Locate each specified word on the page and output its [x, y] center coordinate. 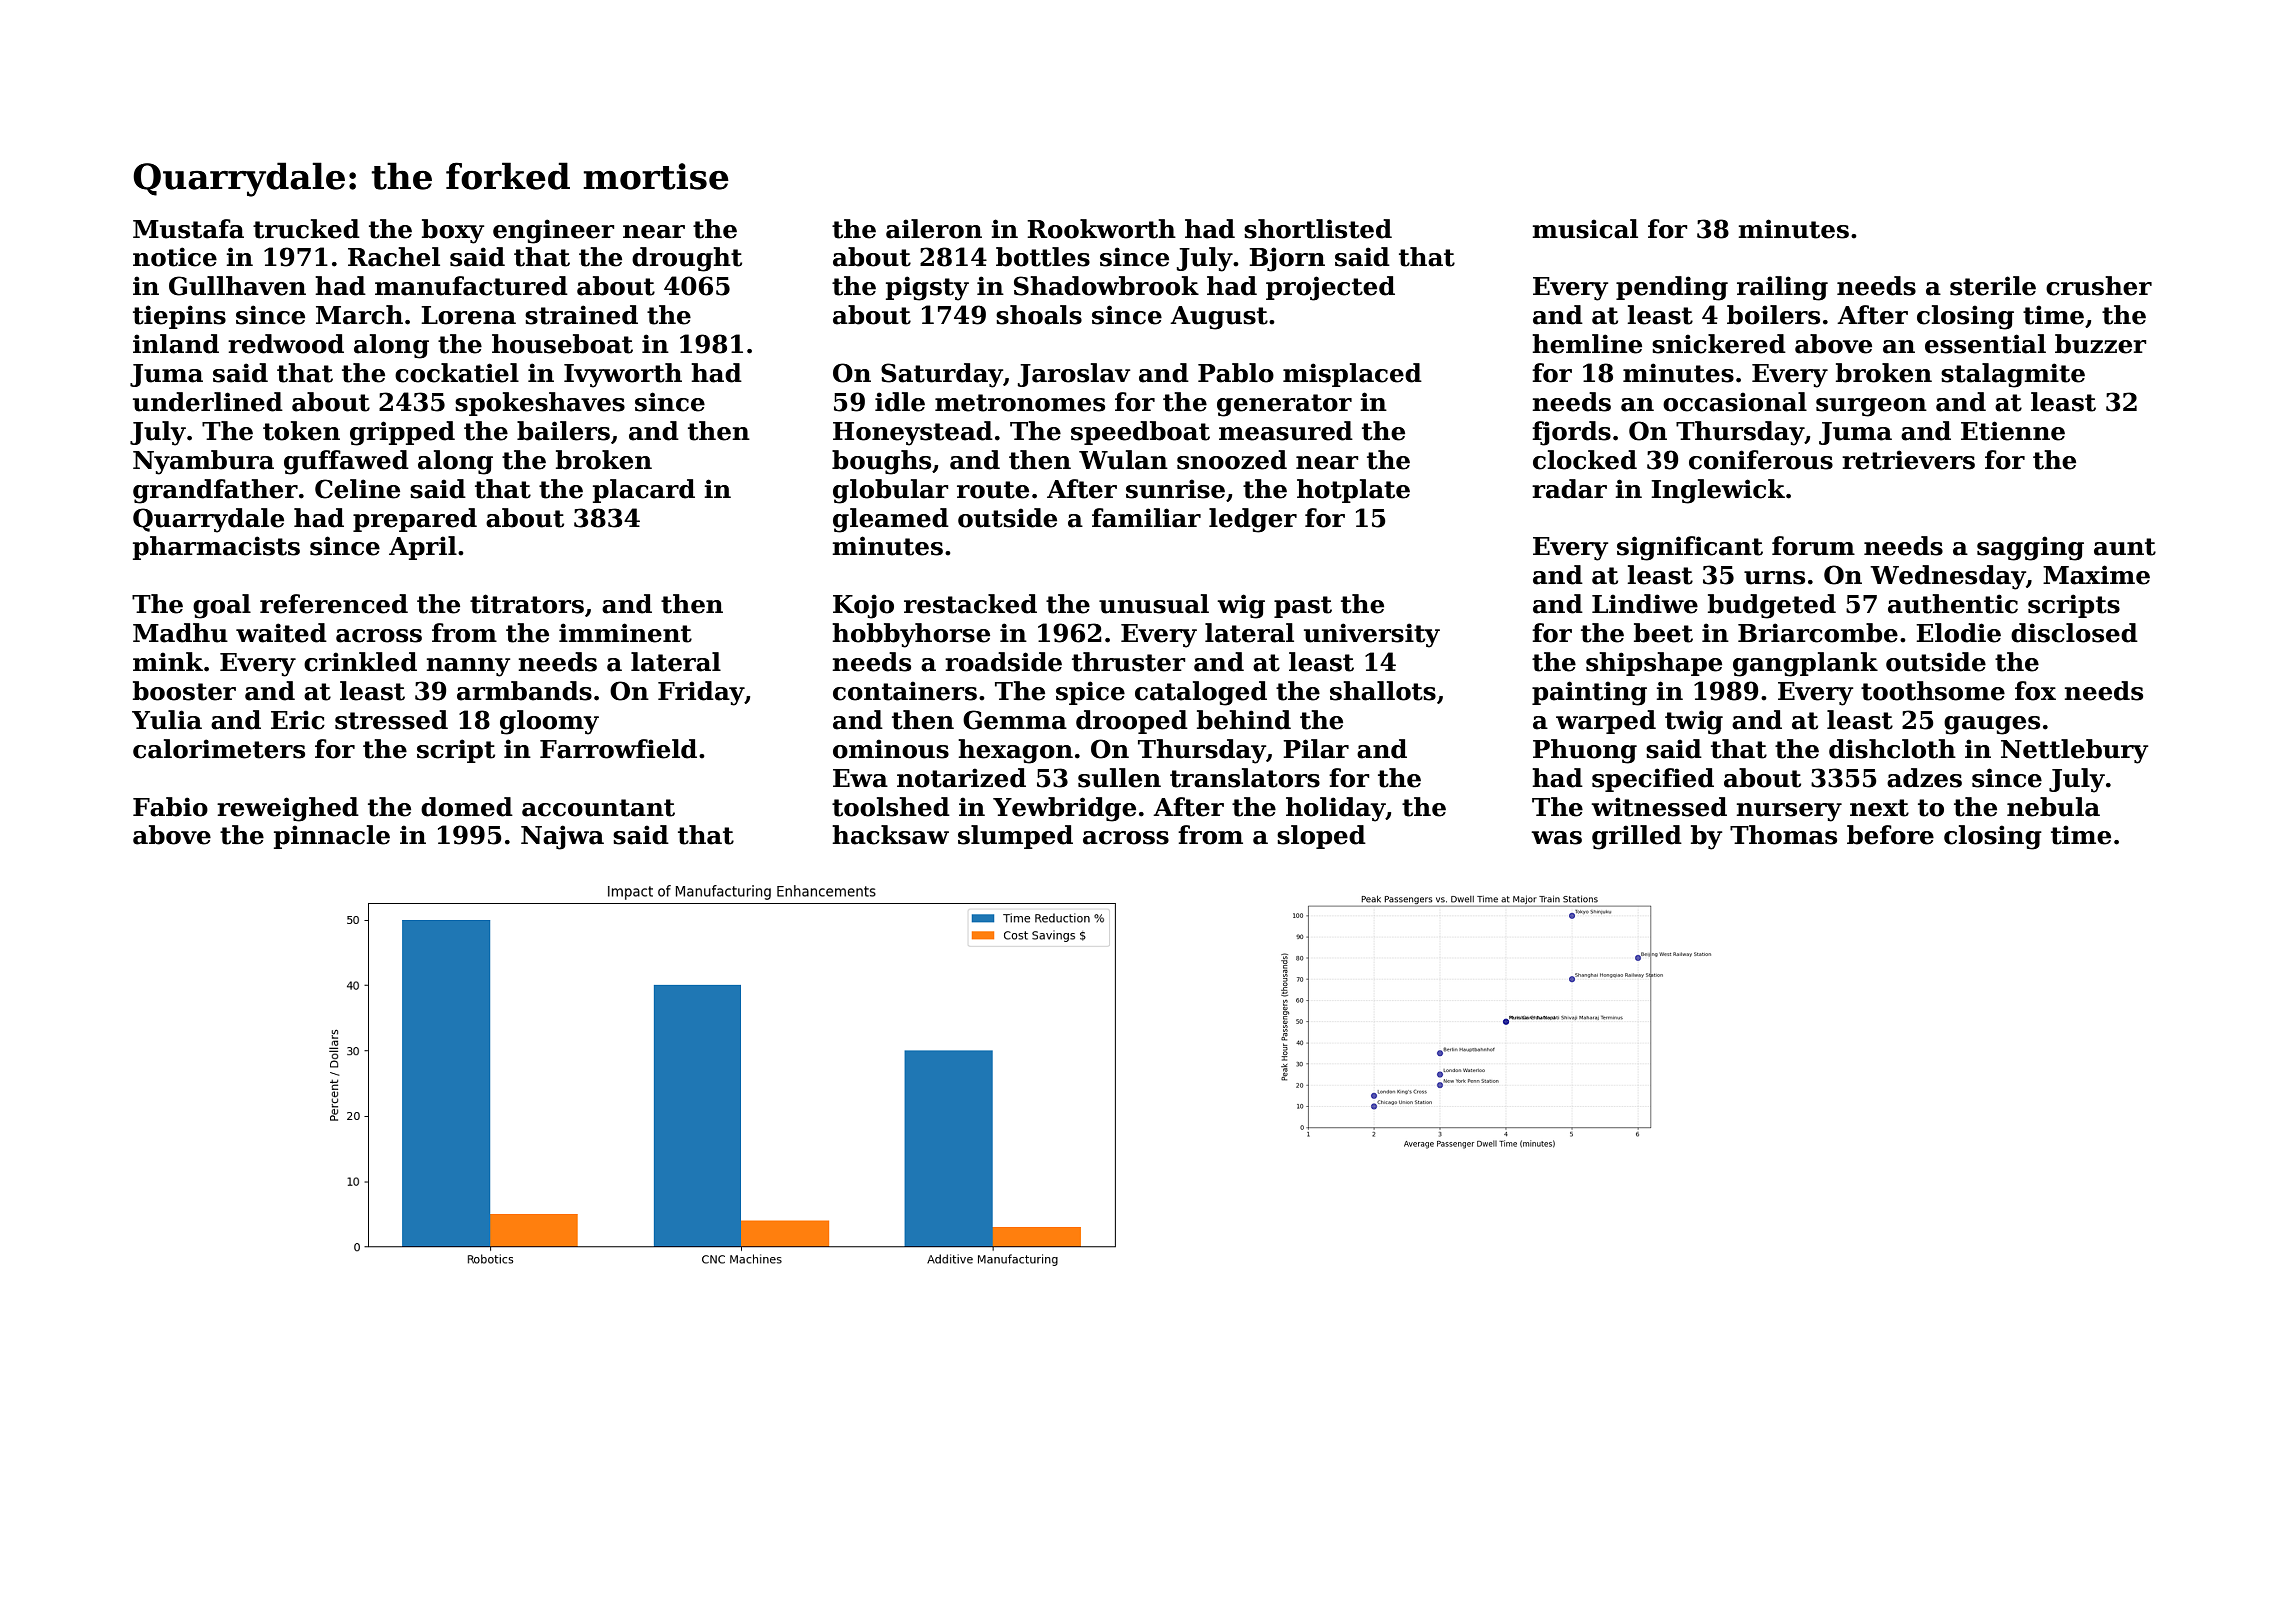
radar [1569, 489]
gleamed [891, 520]
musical [1585, 229]
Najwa [562, 837]
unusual [1154, 604]
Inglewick [1718, 491]
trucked [306, 229]
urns [1774, 578]
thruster [1129, 662]
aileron [934, 229]
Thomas [1783, 835]
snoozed [1232, 460]
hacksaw [890, 835]
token [301, 431]
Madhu [180, 633]
